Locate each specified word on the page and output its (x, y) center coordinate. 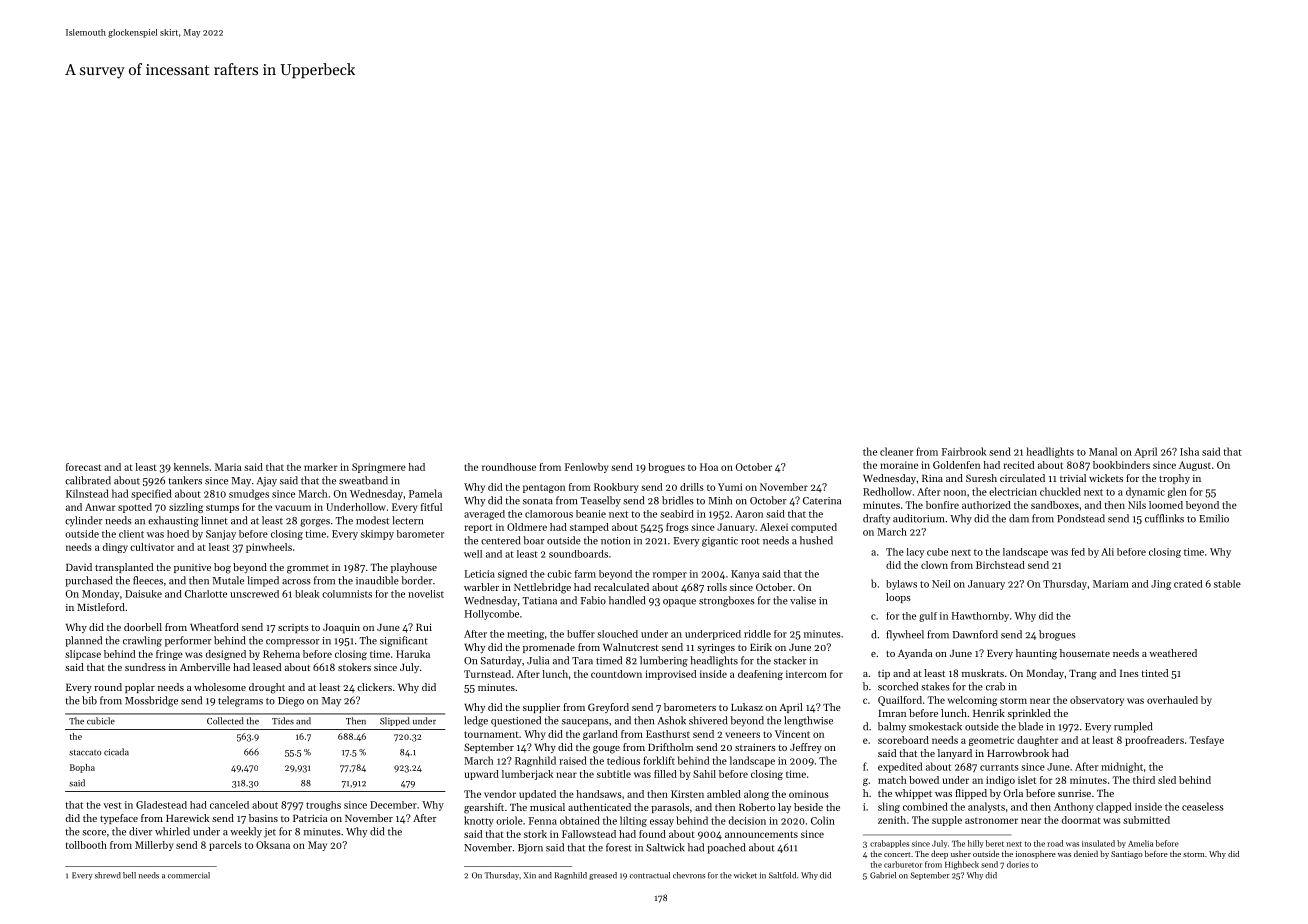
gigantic (720, 542)
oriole (509, 820)
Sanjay (221, 535)
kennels (191, 467)
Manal (1103, 451)
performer (188, 641)
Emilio (1214, 518)
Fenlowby (586, 468)
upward (482, 775)
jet (270, 833)
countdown (616, 674)
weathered (1173, 653)
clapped (1114, 807)
